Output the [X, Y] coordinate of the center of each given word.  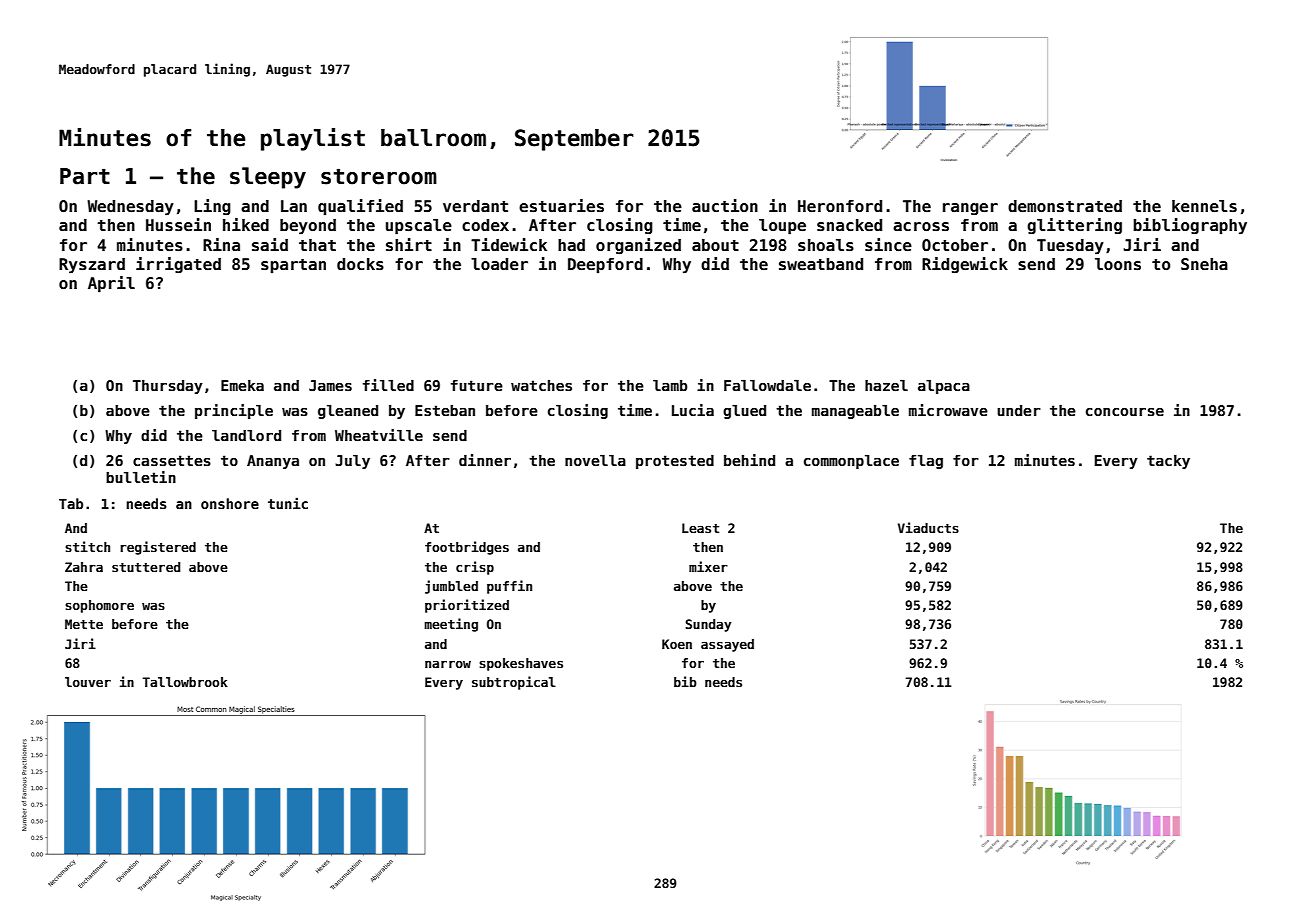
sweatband [821, 264]
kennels [1204, 206]
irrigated [178, 265]
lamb [670, 385]
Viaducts [928, 527]
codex [485, 225]
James [330, 385]
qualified [360, 207]
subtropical [514, 683]
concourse [1125, 412]
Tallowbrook [185, 682]
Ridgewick [965, 265]
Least [700, 528]
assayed [727, 645]
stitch [87, 546]
